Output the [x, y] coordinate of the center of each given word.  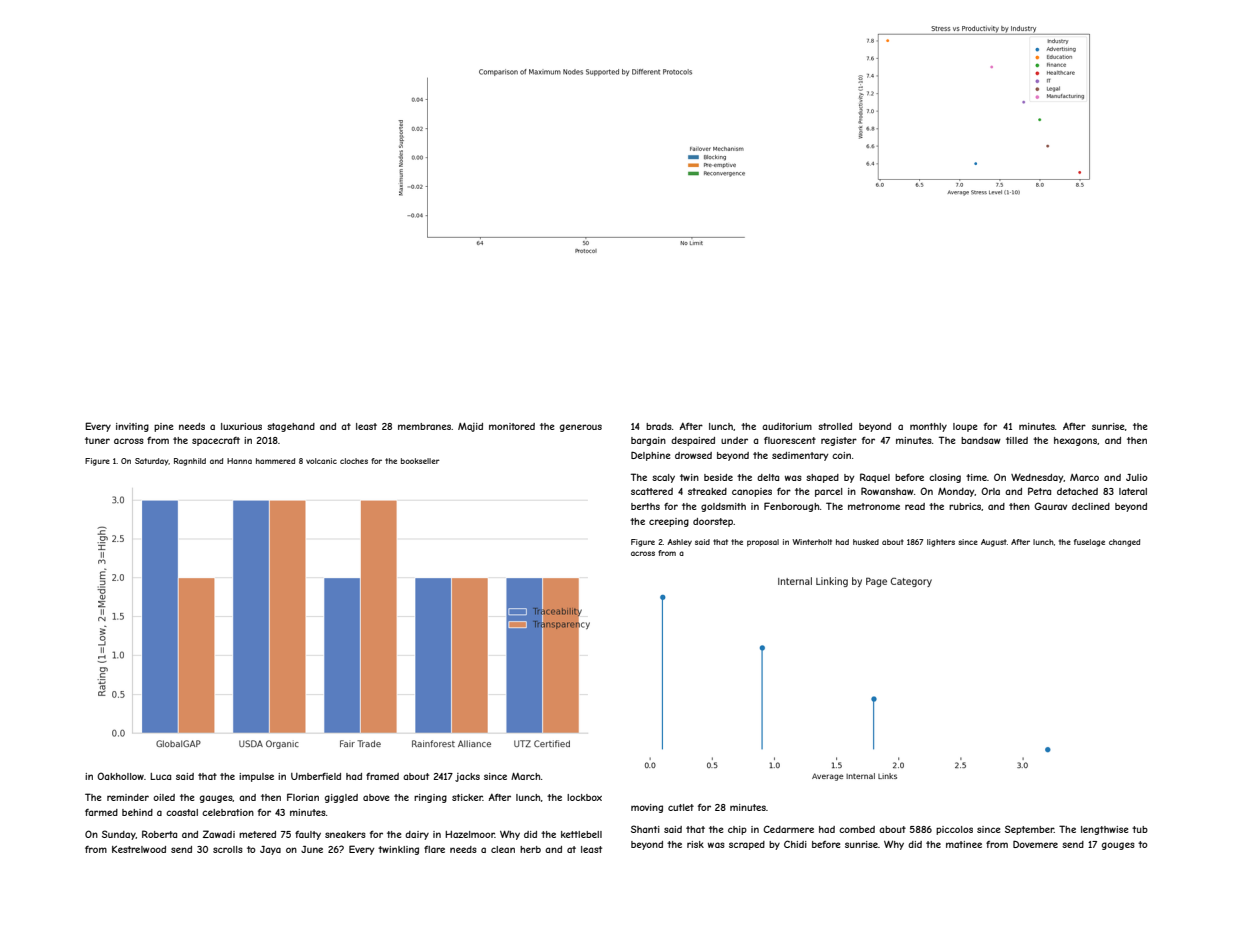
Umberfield [316, 776]
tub [1140, 829]
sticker [467, 797]
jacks [467, 777]
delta [768, 477]
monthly [928, 427]
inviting [132, 427]
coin [841, 455]
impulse [256, 777]
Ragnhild [190, 462]
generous [581, 428]
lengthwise [1104, 830]
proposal [763, 543]
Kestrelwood [139, 849]
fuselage [1089, 543]
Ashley [679, 543]
